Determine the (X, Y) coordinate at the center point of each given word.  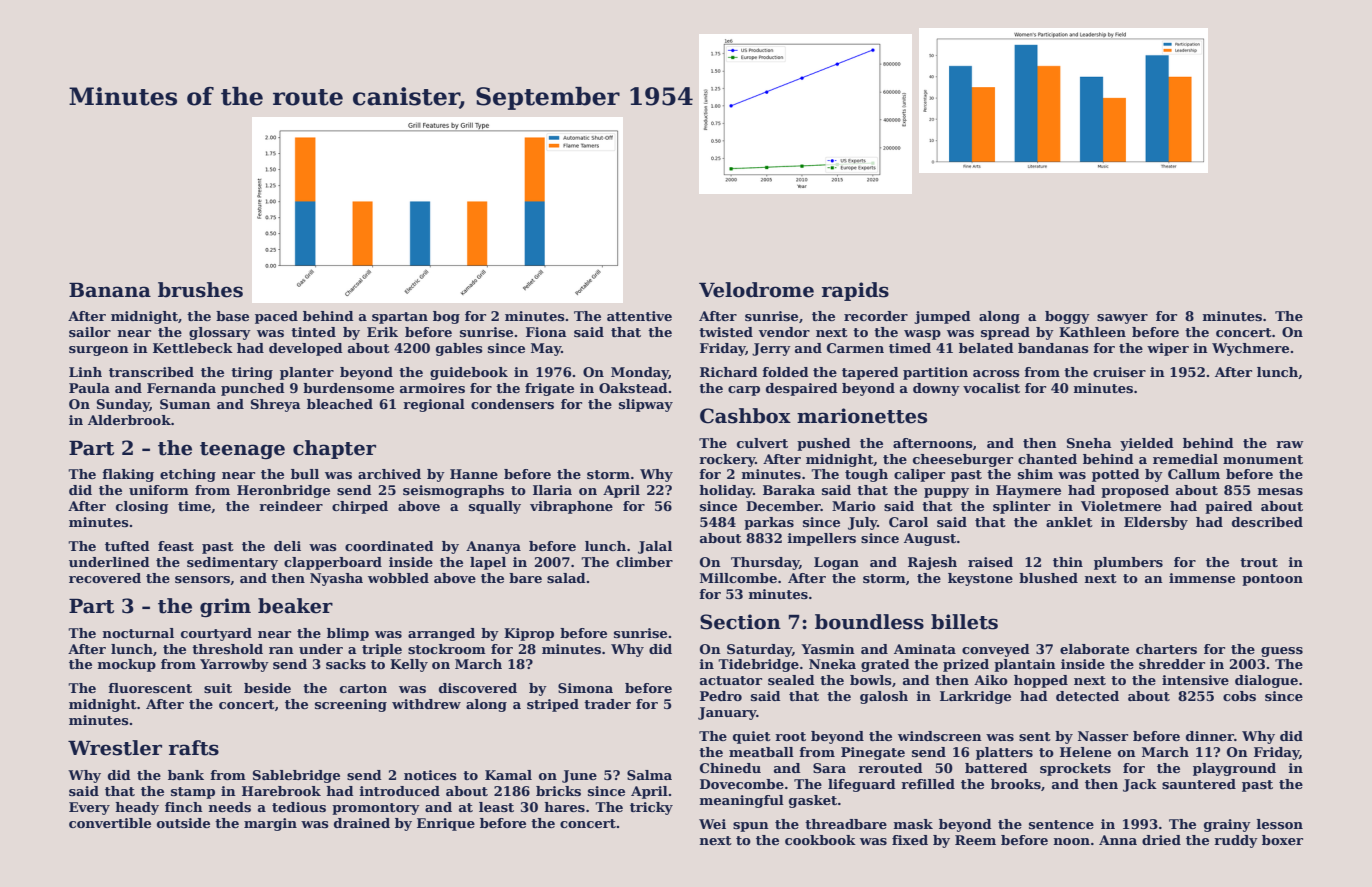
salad (566, 578)
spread (1005, 333)
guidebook (469, 373)
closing (142, 507)
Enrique (446, 824)
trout (1259, 562)
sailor (90, 332)
